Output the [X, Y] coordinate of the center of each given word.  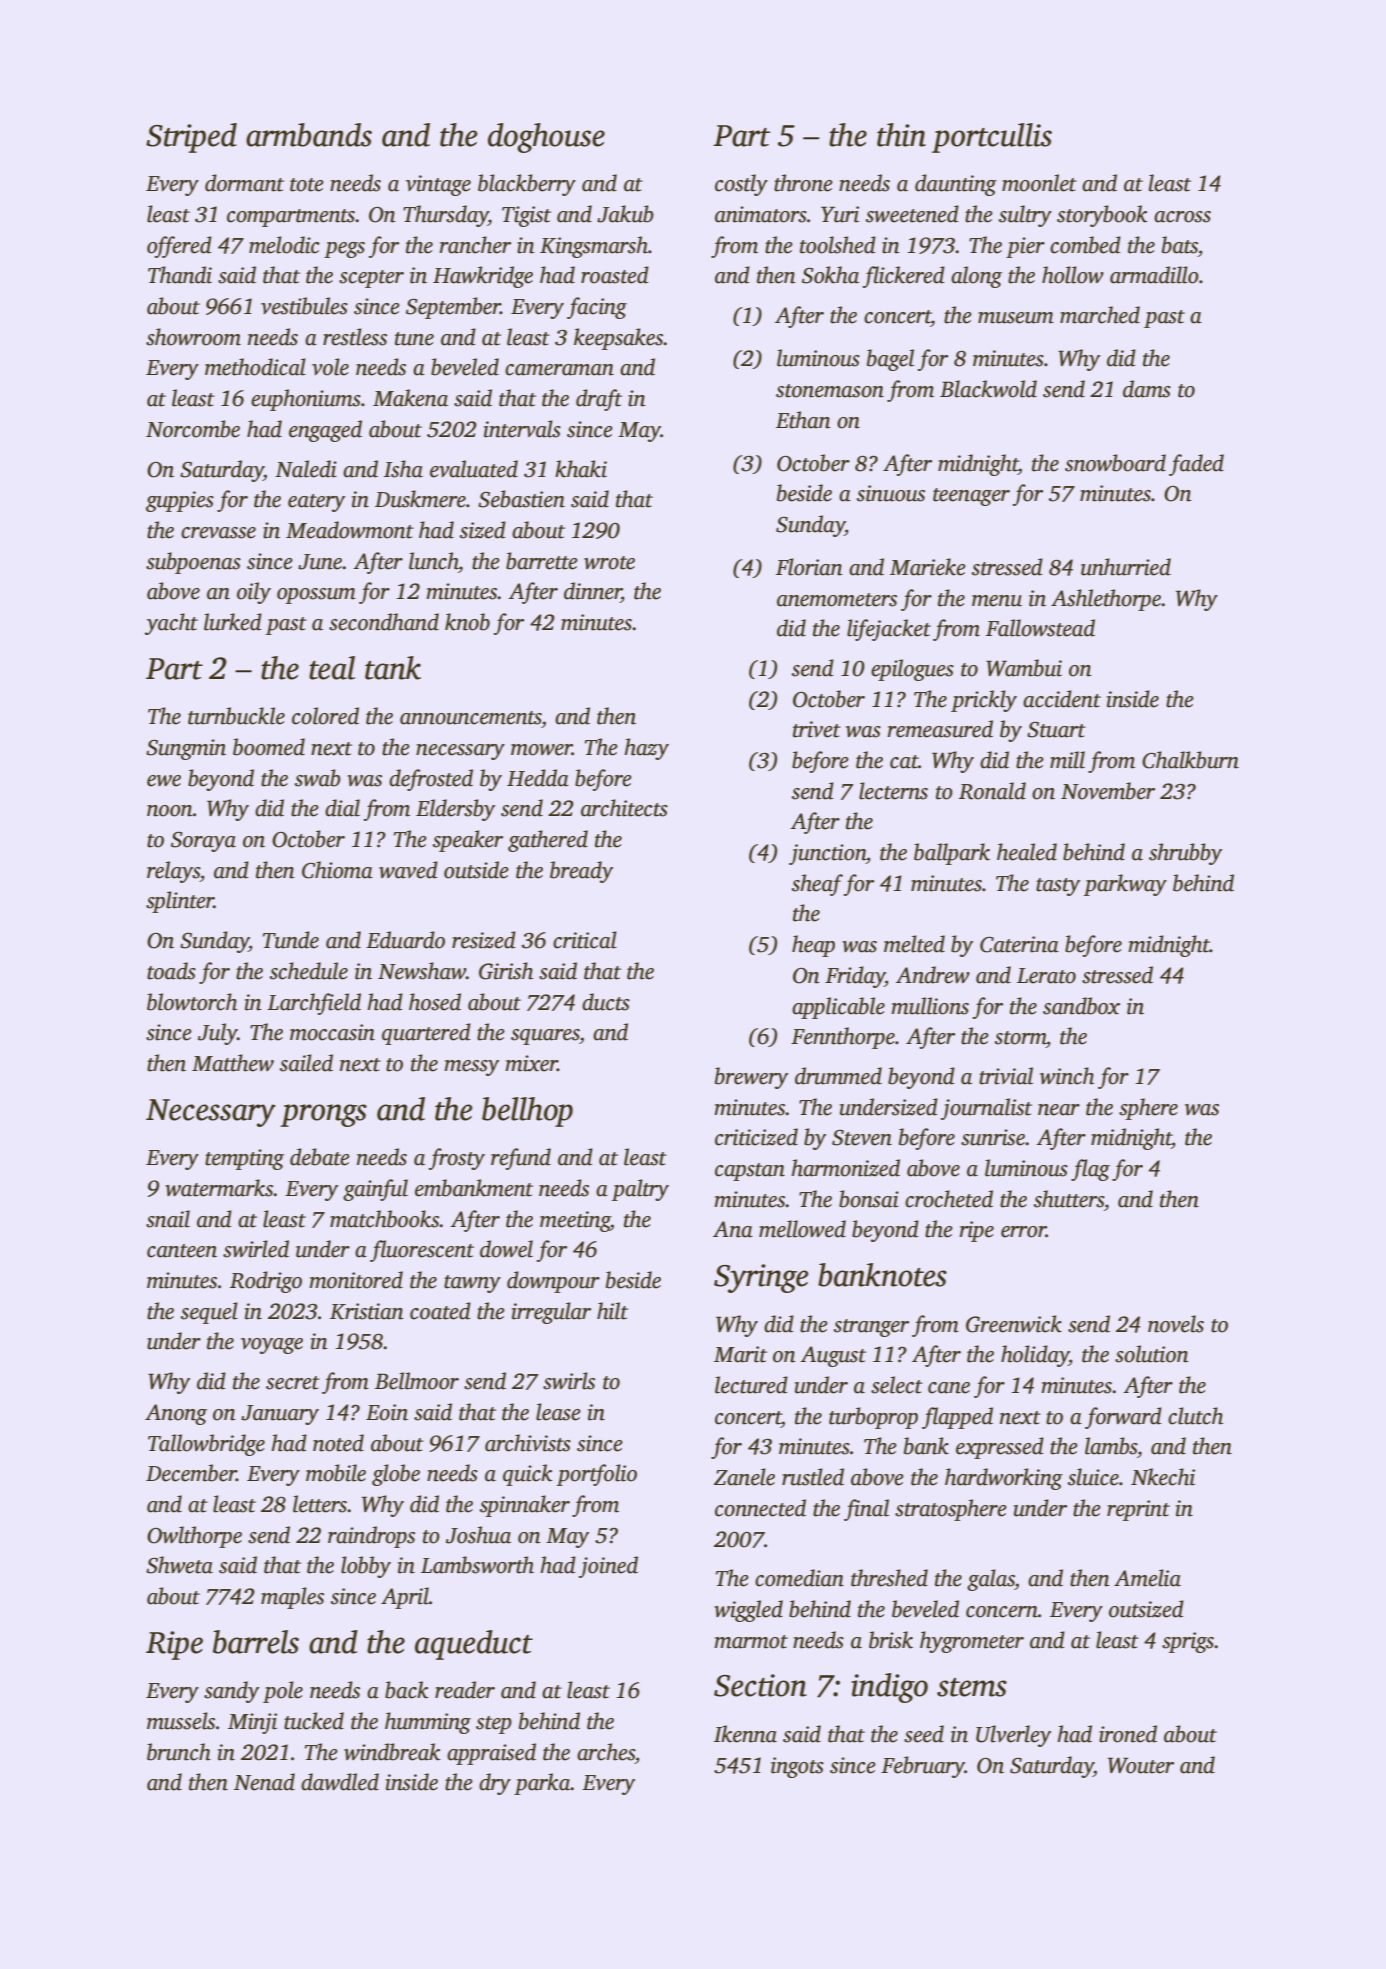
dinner [593, 592]
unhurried [1126, 567]
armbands [309, 135]
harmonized [845, 1168]
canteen [182, 1251]
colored [325, 716]
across [1182, 217]
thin [901, 135]
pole [283, 1692]
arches [606, 1752]
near [1059, 1110]
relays [173, 872]
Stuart [1056, 730]
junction [827, 854]
